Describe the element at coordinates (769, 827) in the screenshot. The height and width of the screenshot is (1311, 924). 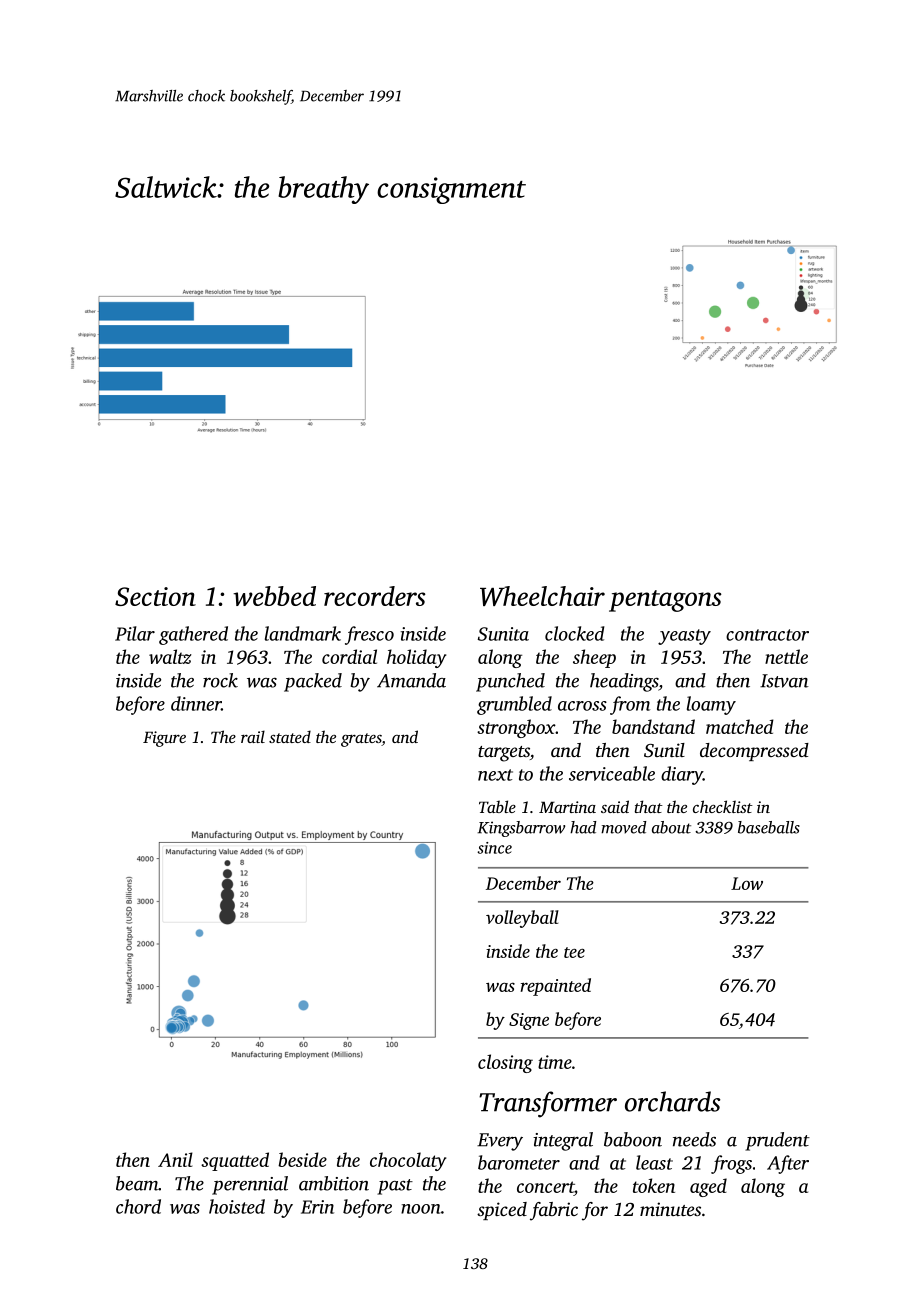
I see `baseballs` at that location.
